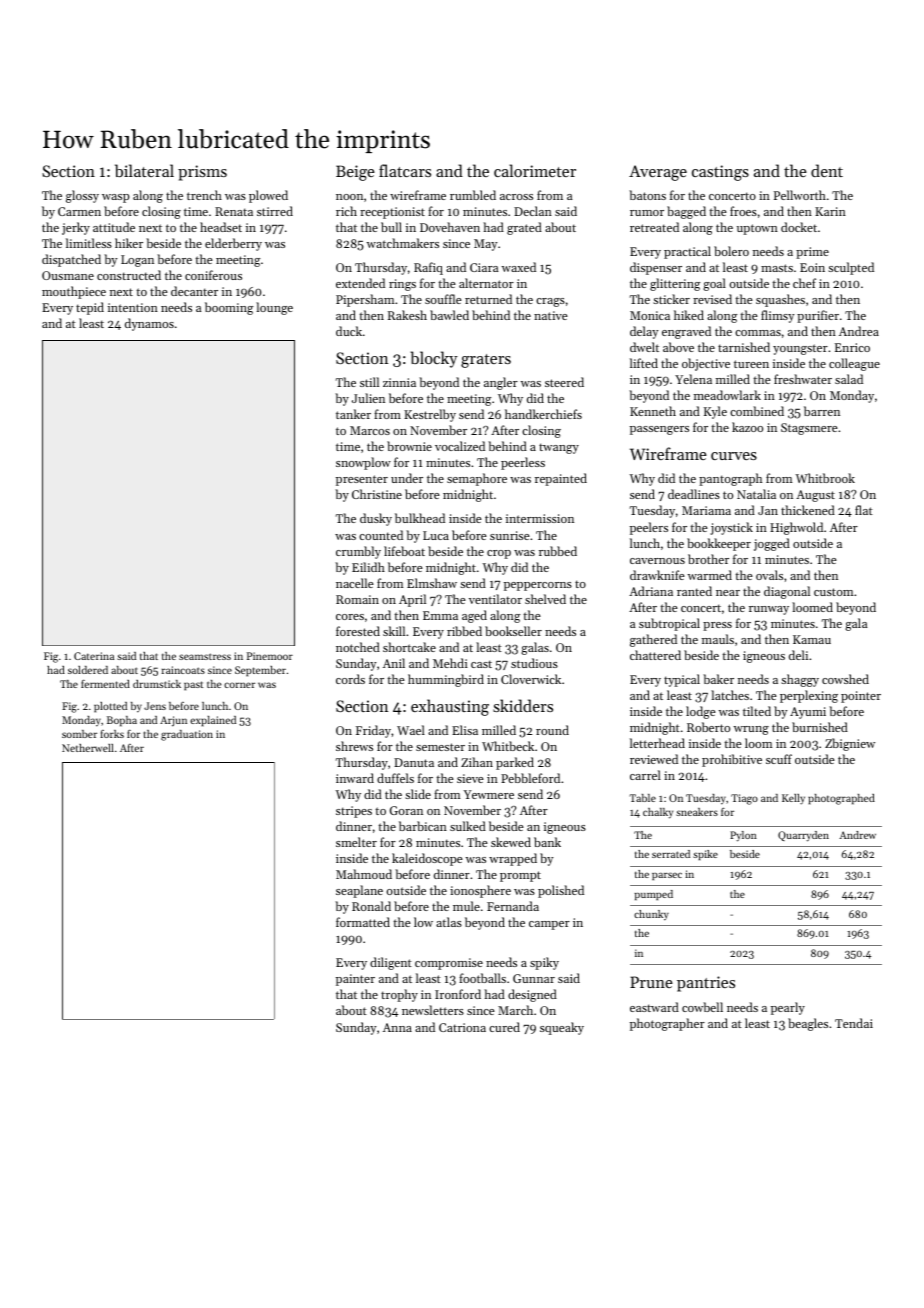  What do you see at coordinates (788, 1008) in the image?
I see `pearly` at bounding box center [788, 1008].
